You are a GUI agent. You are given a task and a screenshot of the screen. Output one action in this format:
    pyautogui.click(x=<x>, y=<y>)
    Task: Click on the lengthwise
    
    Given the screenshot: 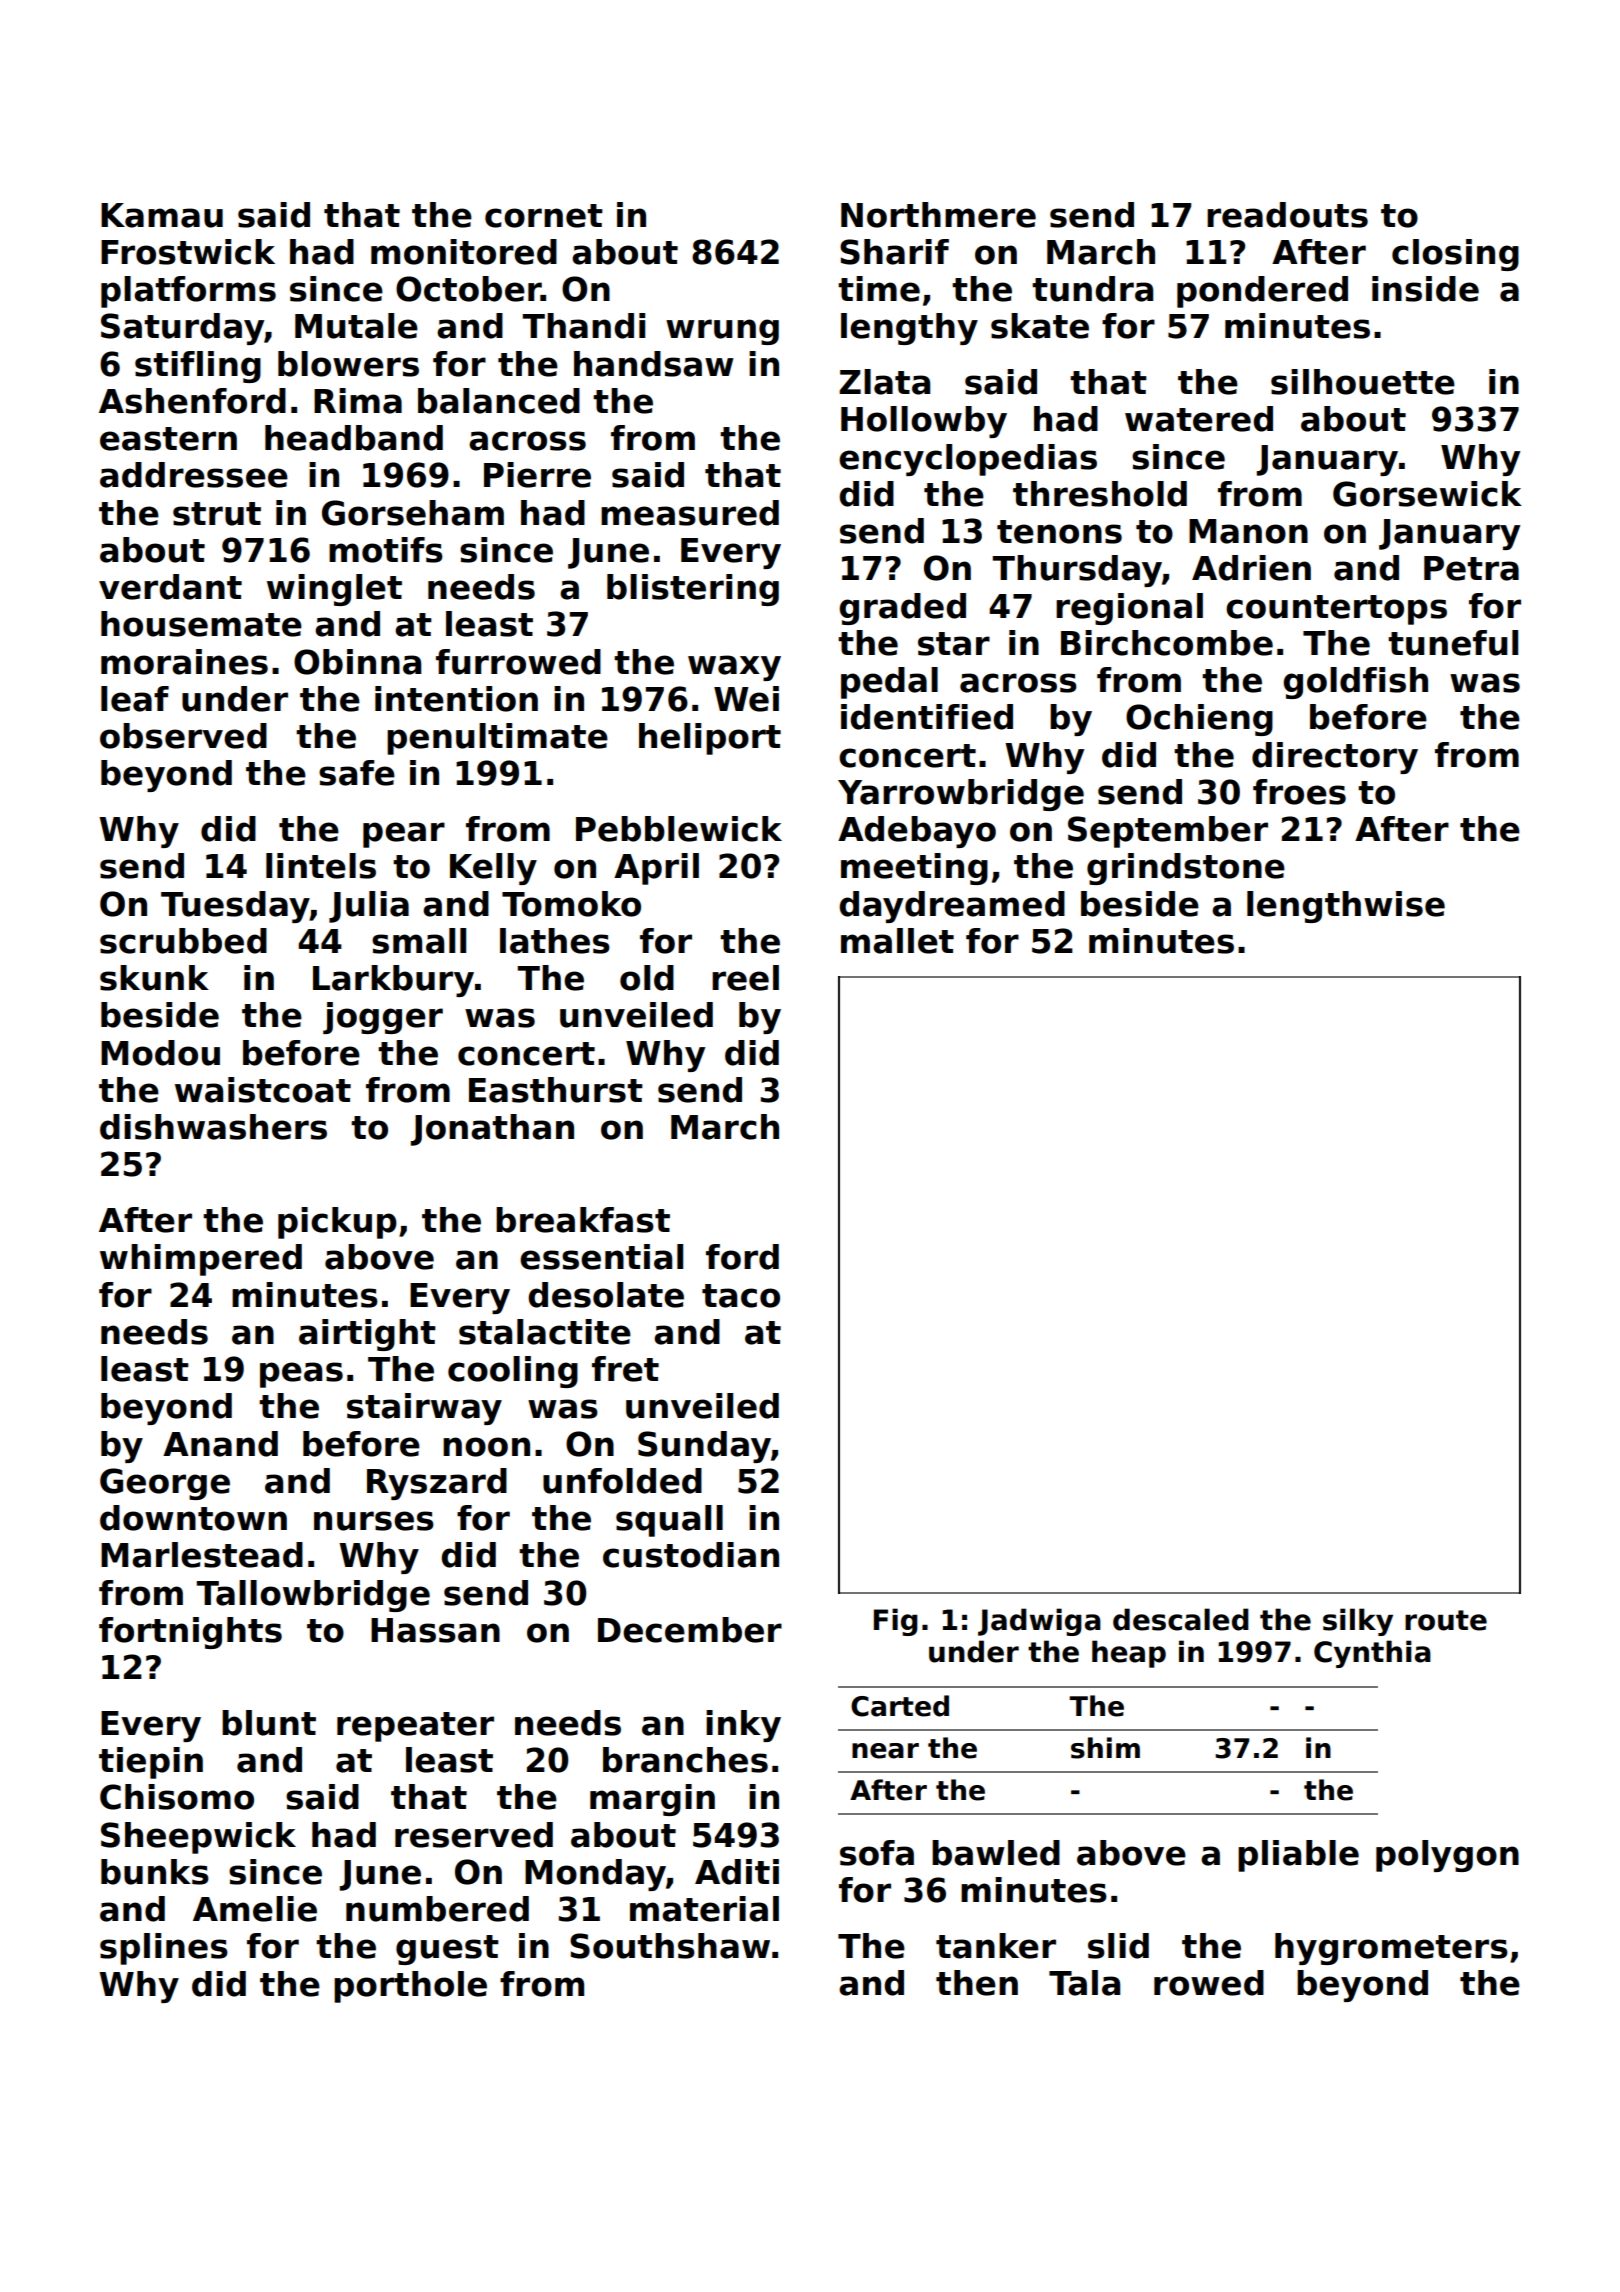 What is the action you would take?
    pyautogui.click(x=1346, y=907)
